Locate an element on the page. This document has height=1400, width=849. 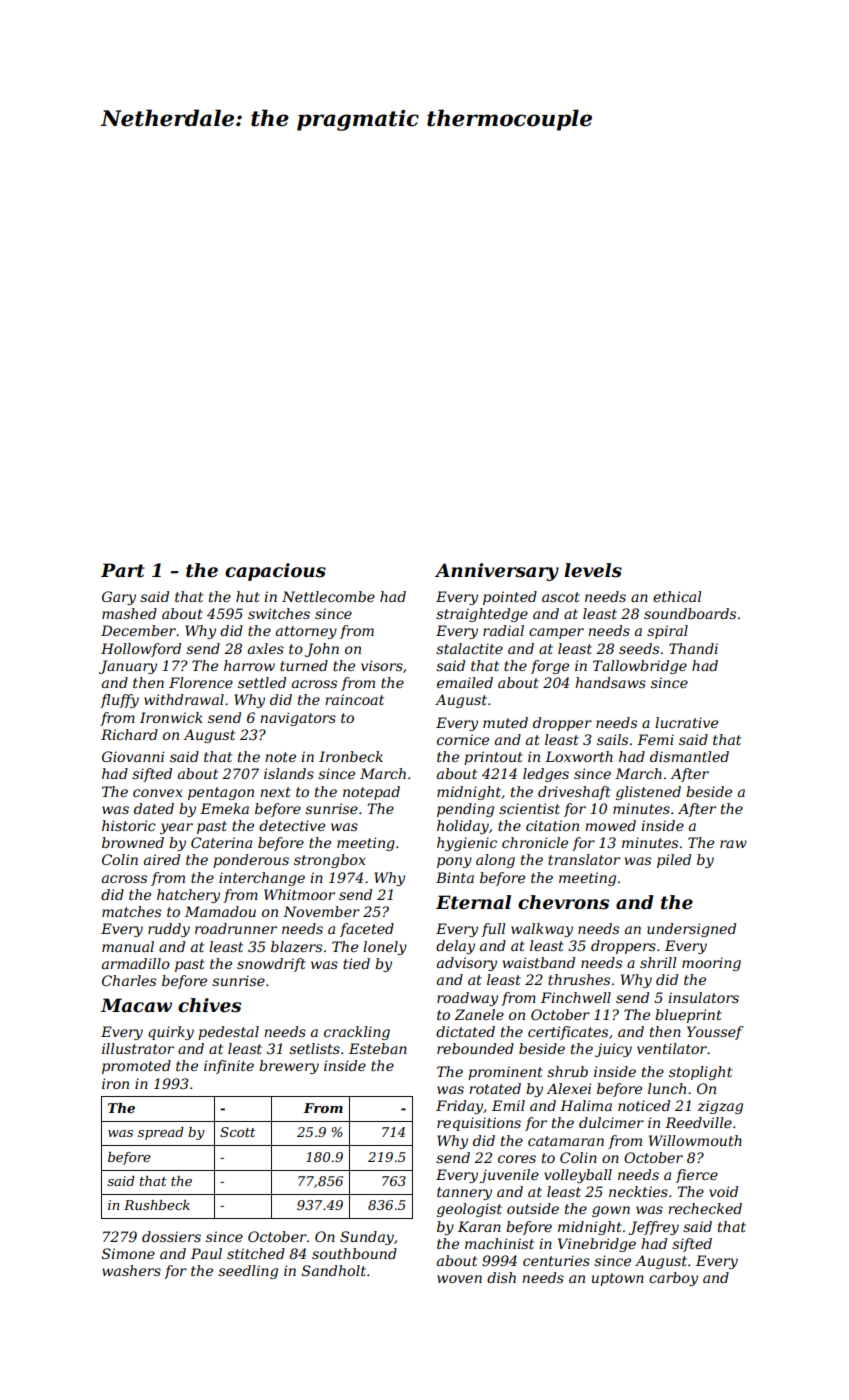
Simone is located at coordinates (128, 1253).
